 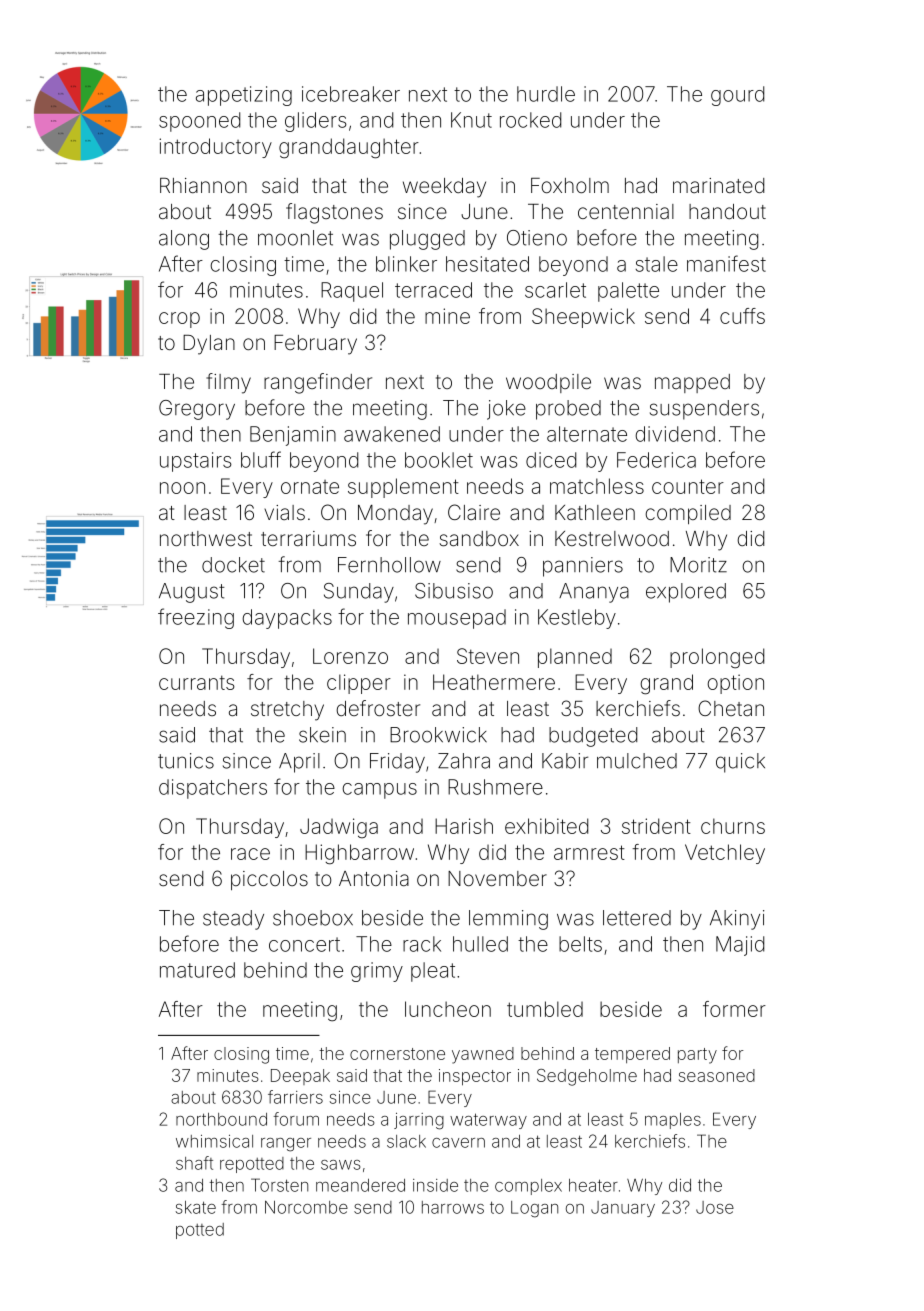 I want to click on skate, so click(x=196, y=1207).
